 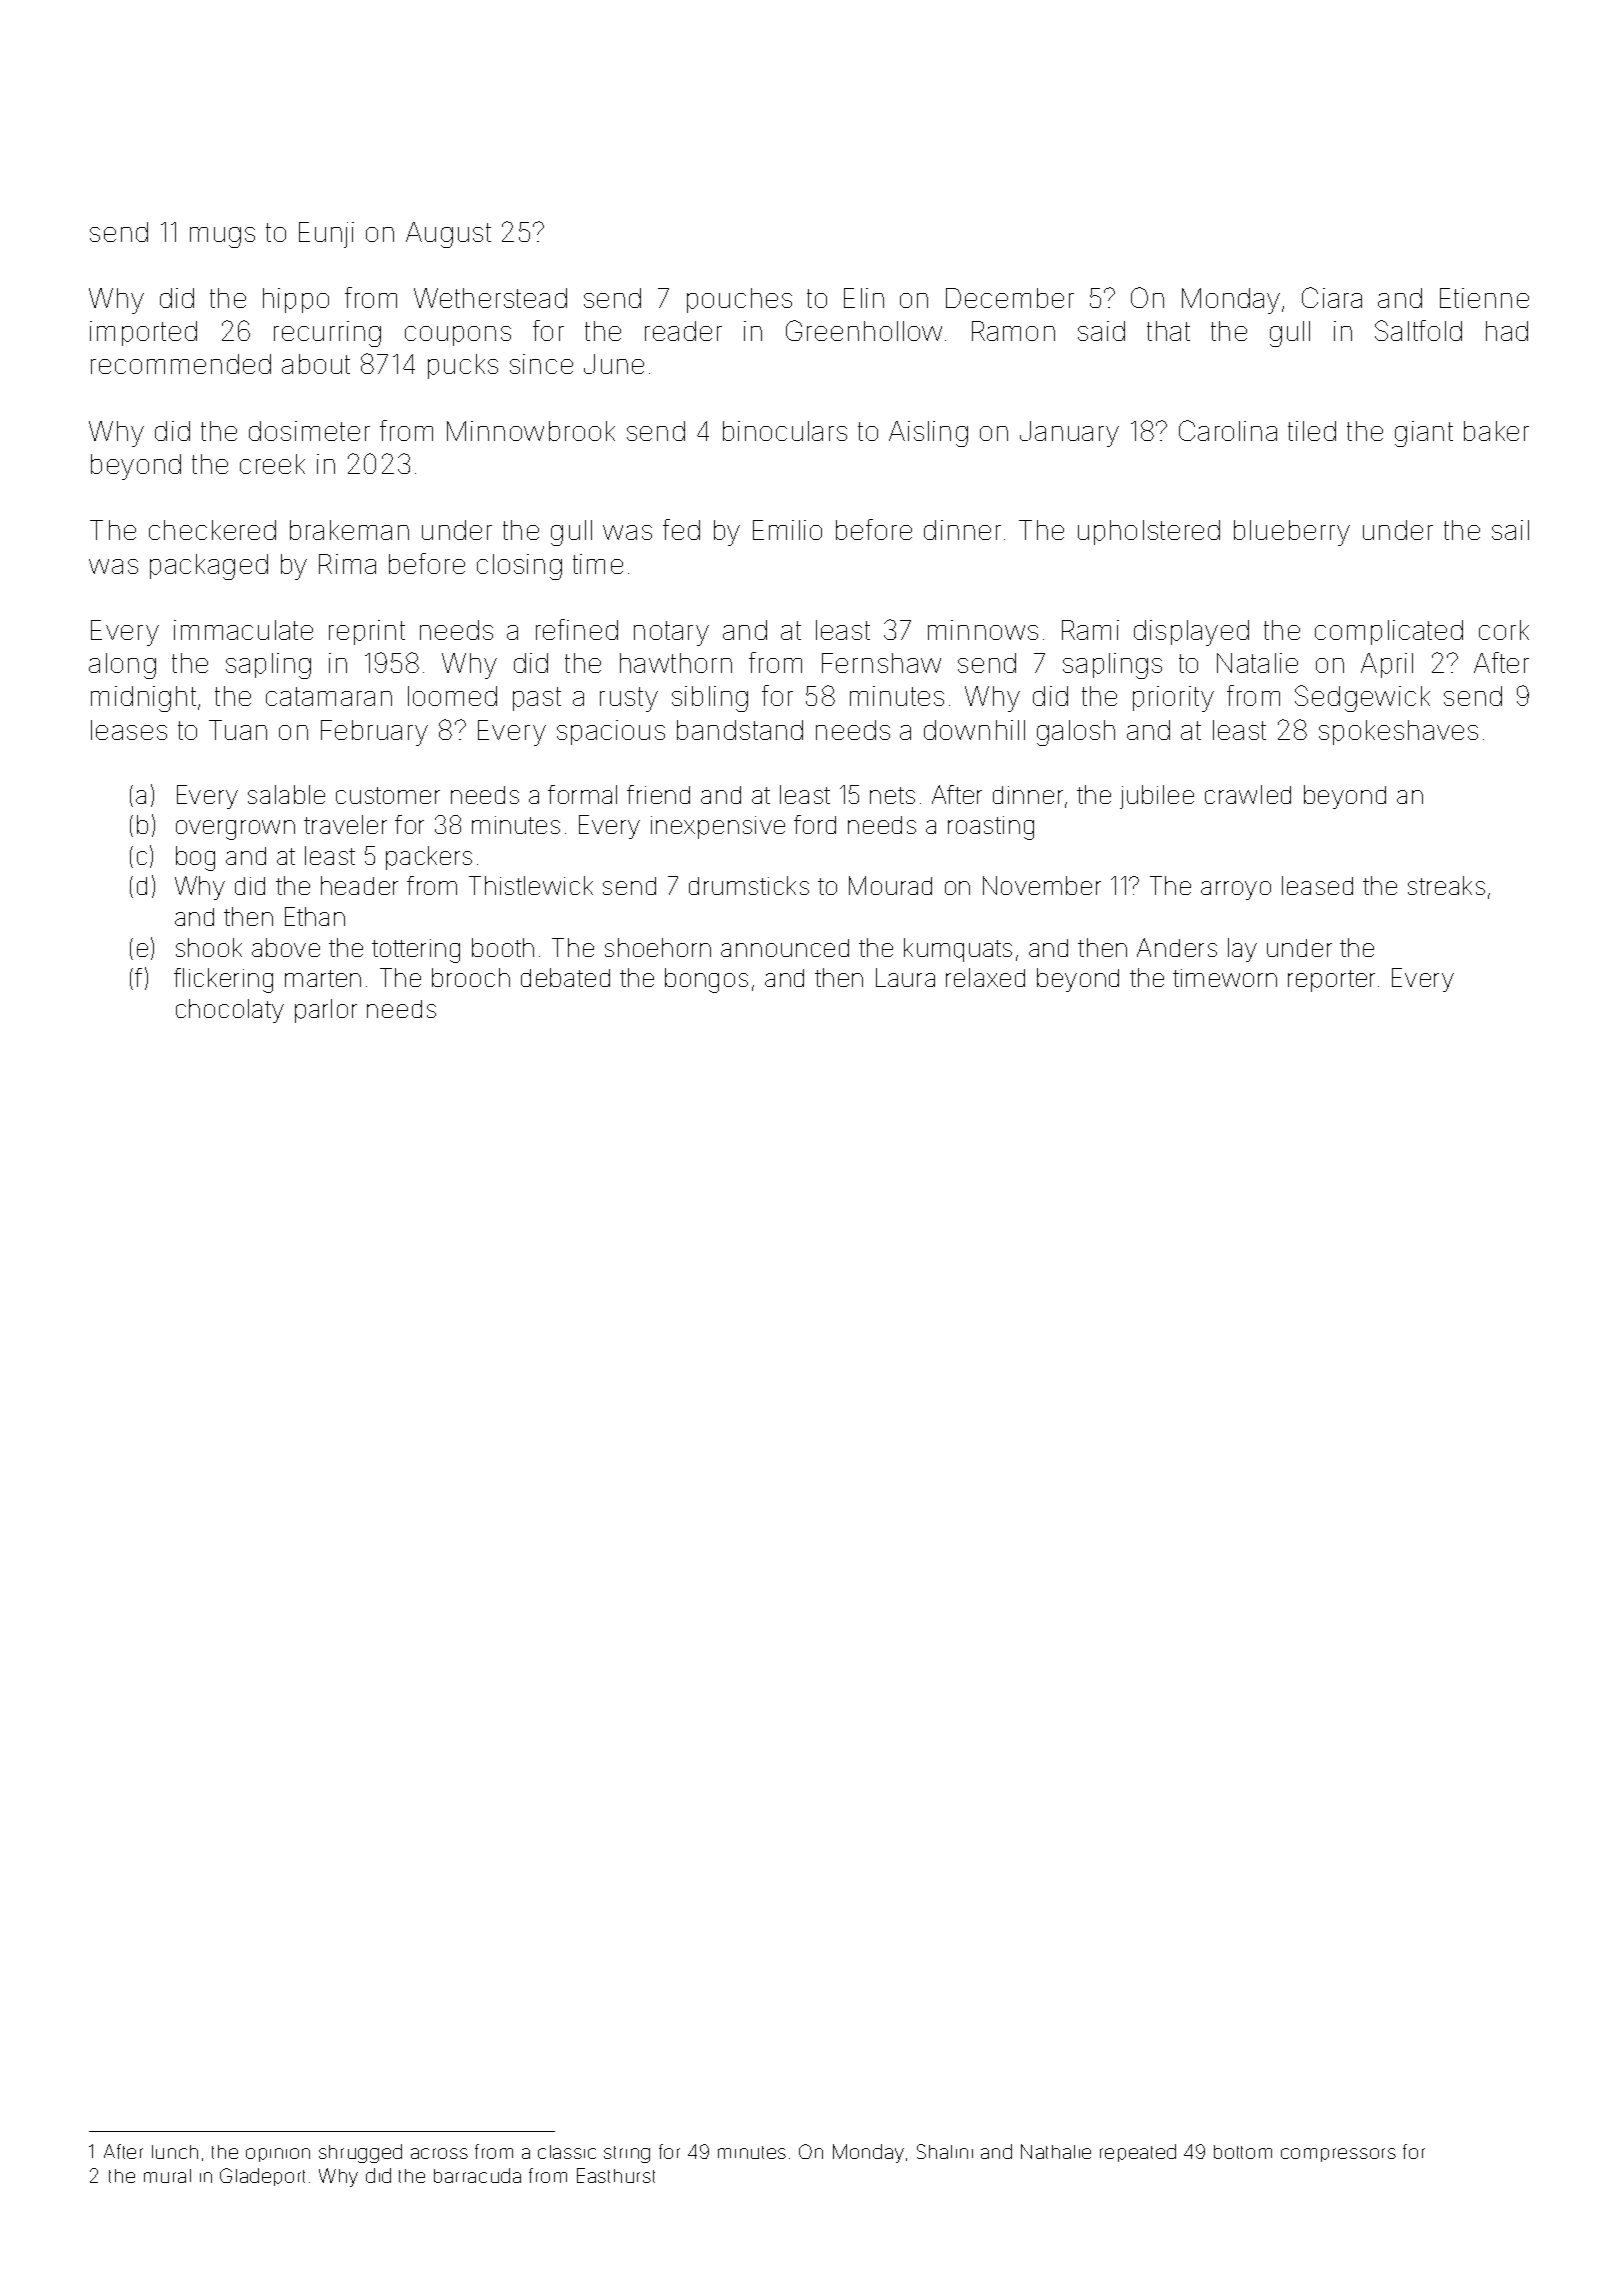 I want to click on bongos, so click(x=706, y=980).
